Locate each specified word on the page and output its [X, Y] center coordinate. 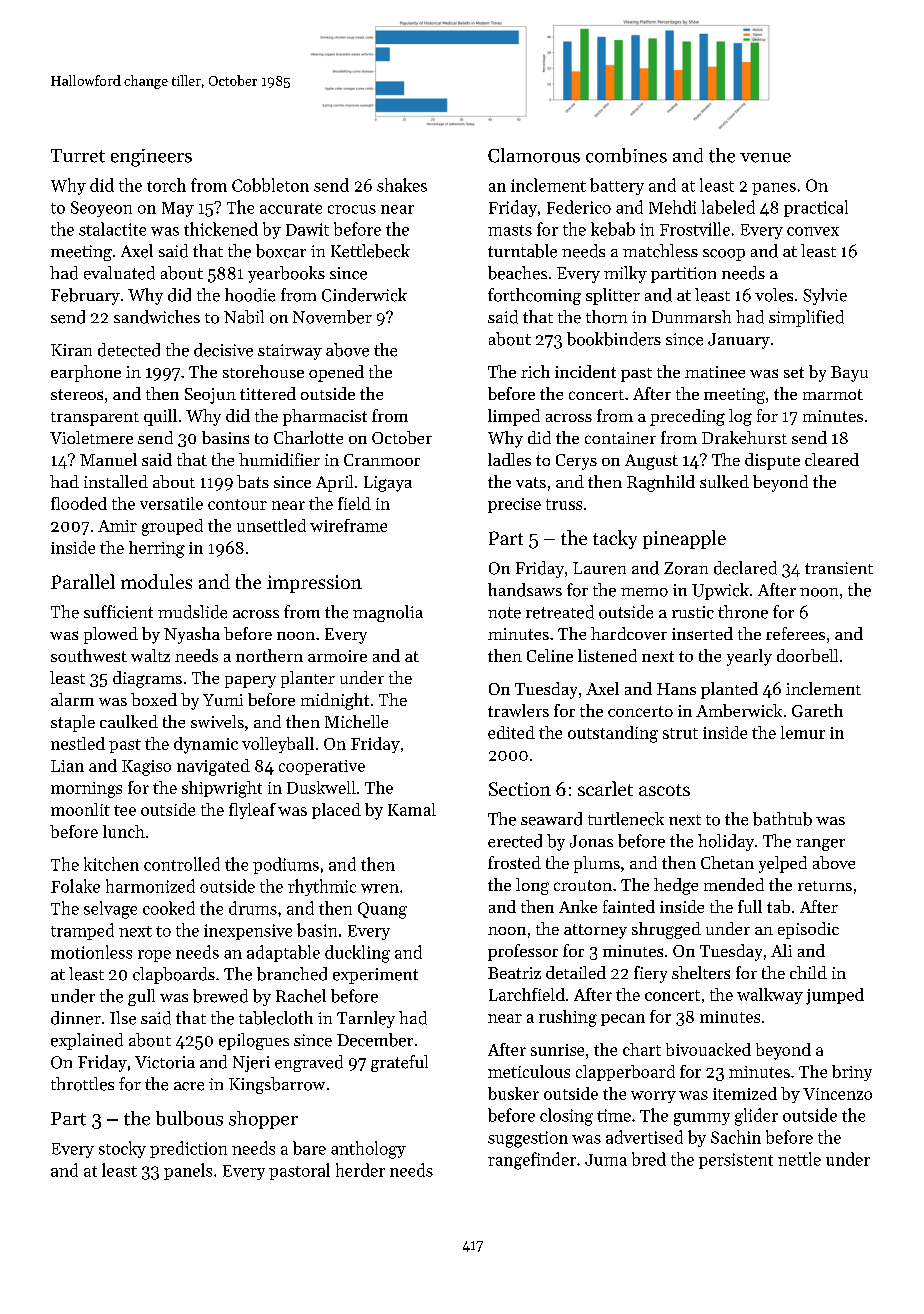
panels [188, 1171]
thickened [221, 229]
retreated [560, 612]
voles [774, 295]
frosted [514, 862]
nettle [799, 1159]
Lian [67, 766]
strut [680, 733]
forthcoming [534, 296]
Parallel [83, 581]
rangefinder [532, 1161]
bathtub [782, 819]
